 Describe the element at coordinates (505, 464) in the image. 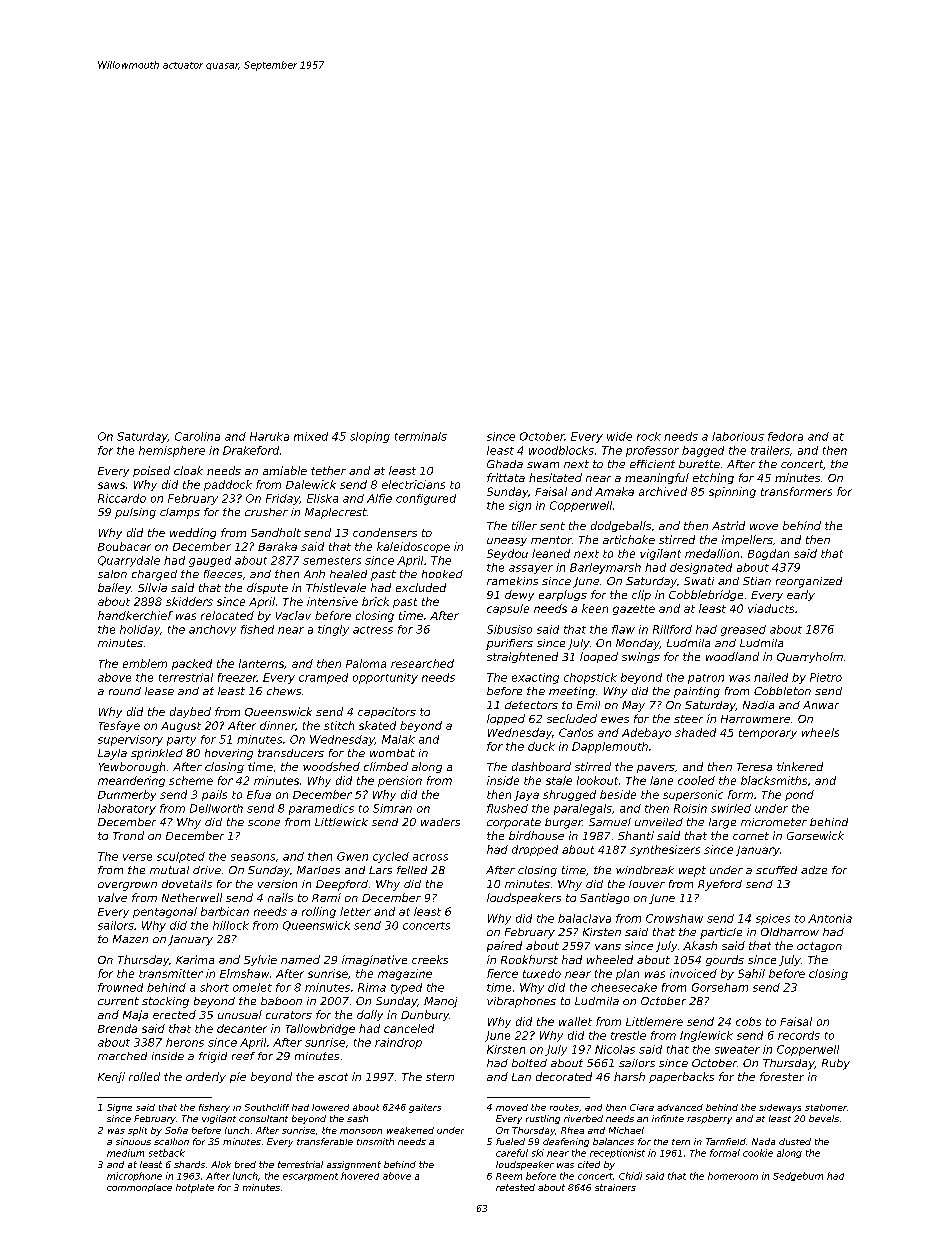

I see `Ghada` at that location.
